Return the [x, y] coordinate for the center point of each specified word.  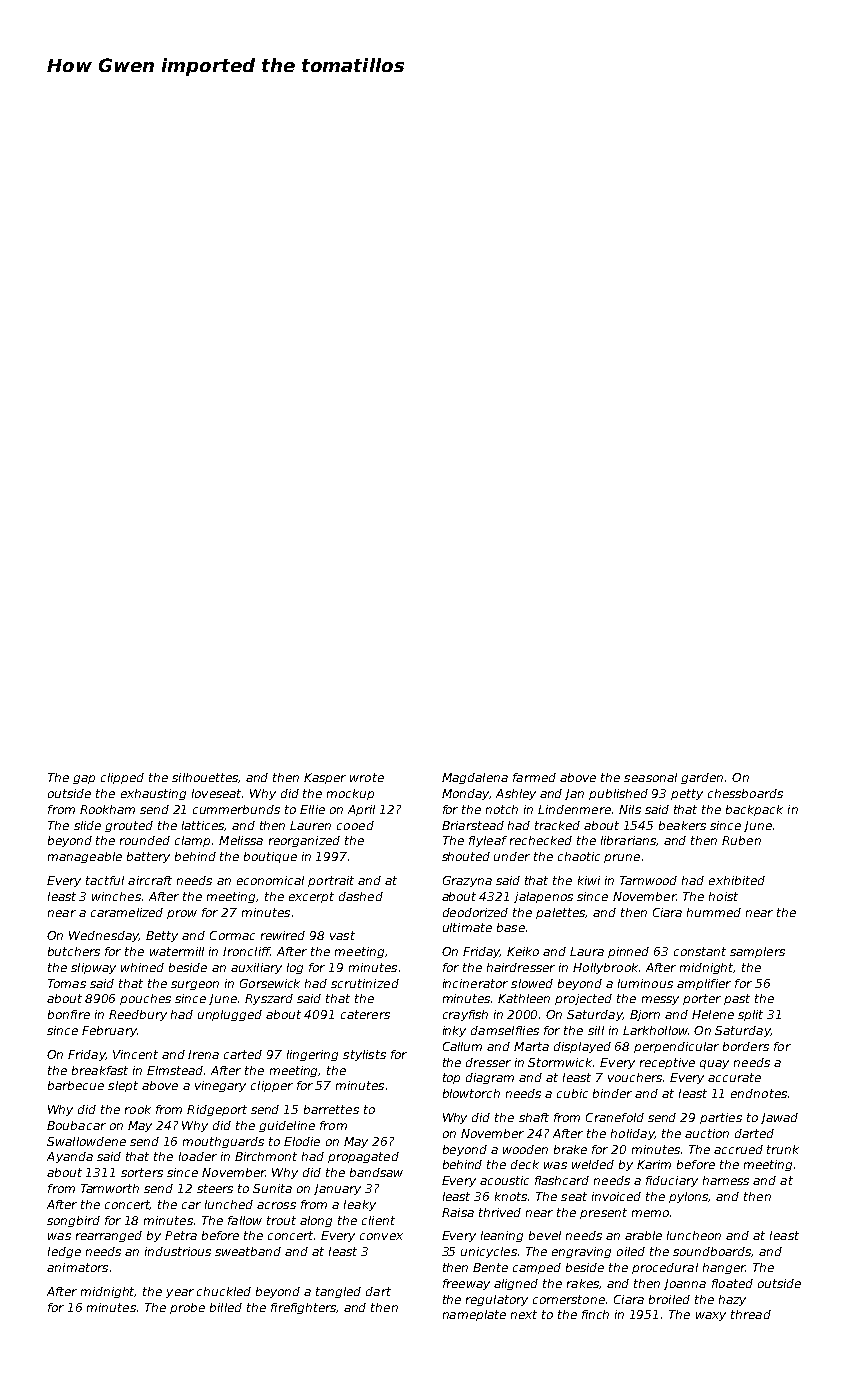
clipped [122, 778]
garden [702, 778]
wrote [367, 777]
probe [187, 1308]
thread [751, 1314]
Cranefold [615, 1117]
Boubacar [76, 1125]
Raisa [458, 1212]
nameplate [474, 1315]
